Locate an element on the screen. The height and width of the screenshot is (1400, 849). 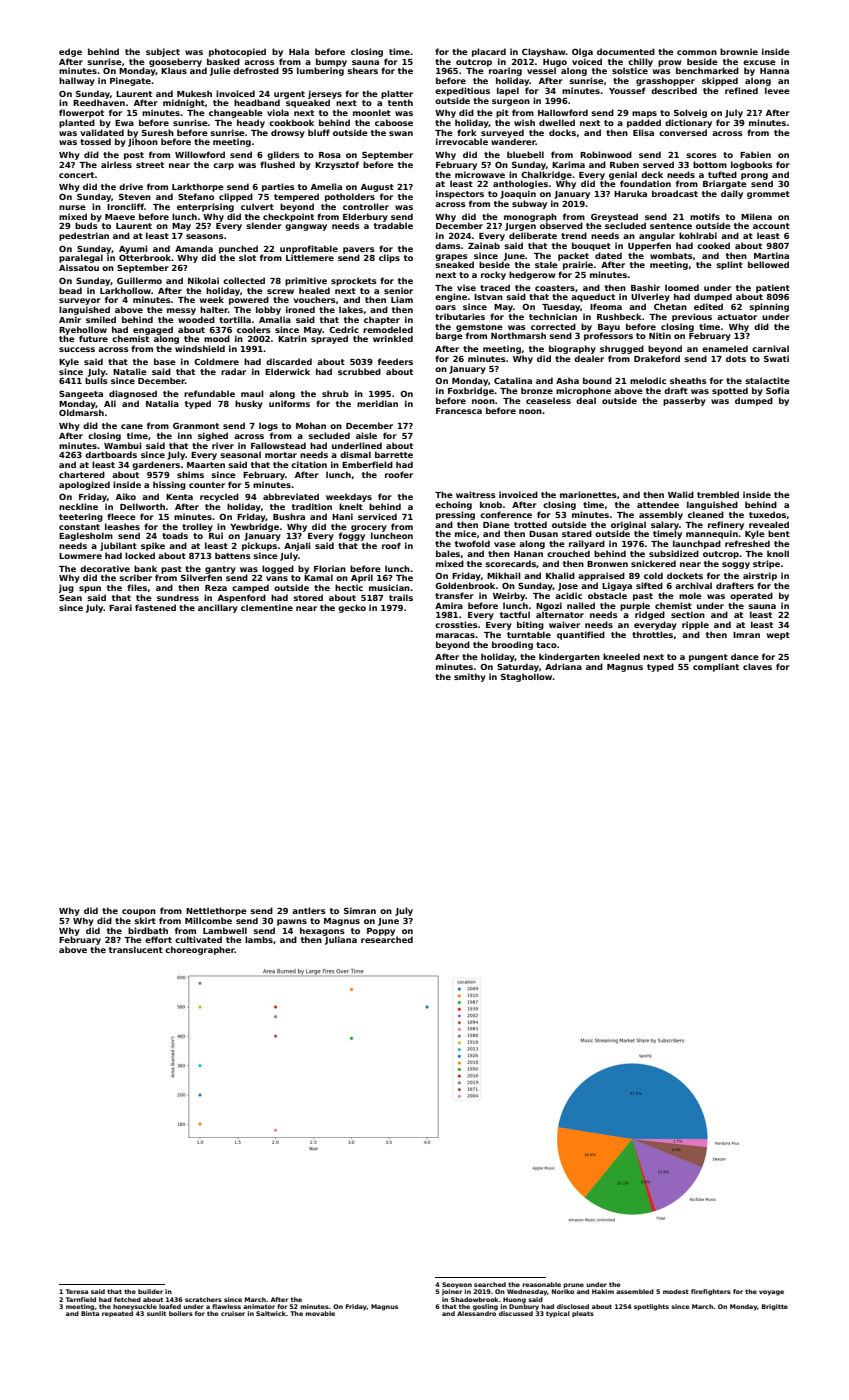
fastened is located at coordinates (155, 607).
